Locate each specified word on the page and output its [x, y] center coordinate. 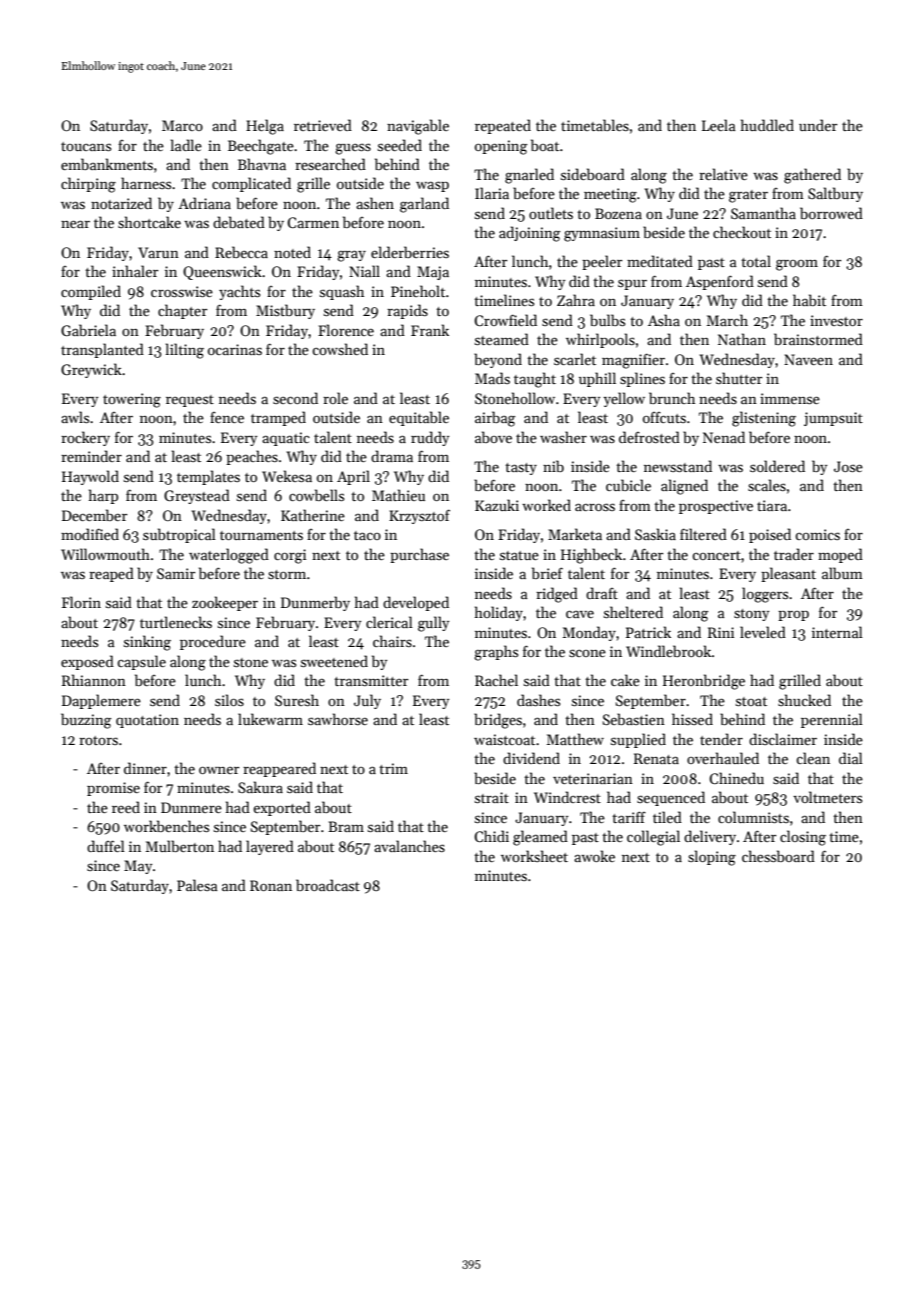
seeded [400, 145]
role [335, 398]
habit [809, 300]
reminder [91, 456]
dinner [145, 768]
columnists [753, 817]
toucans [86, 146]
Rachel [496, 680]
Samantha [763, 213]
